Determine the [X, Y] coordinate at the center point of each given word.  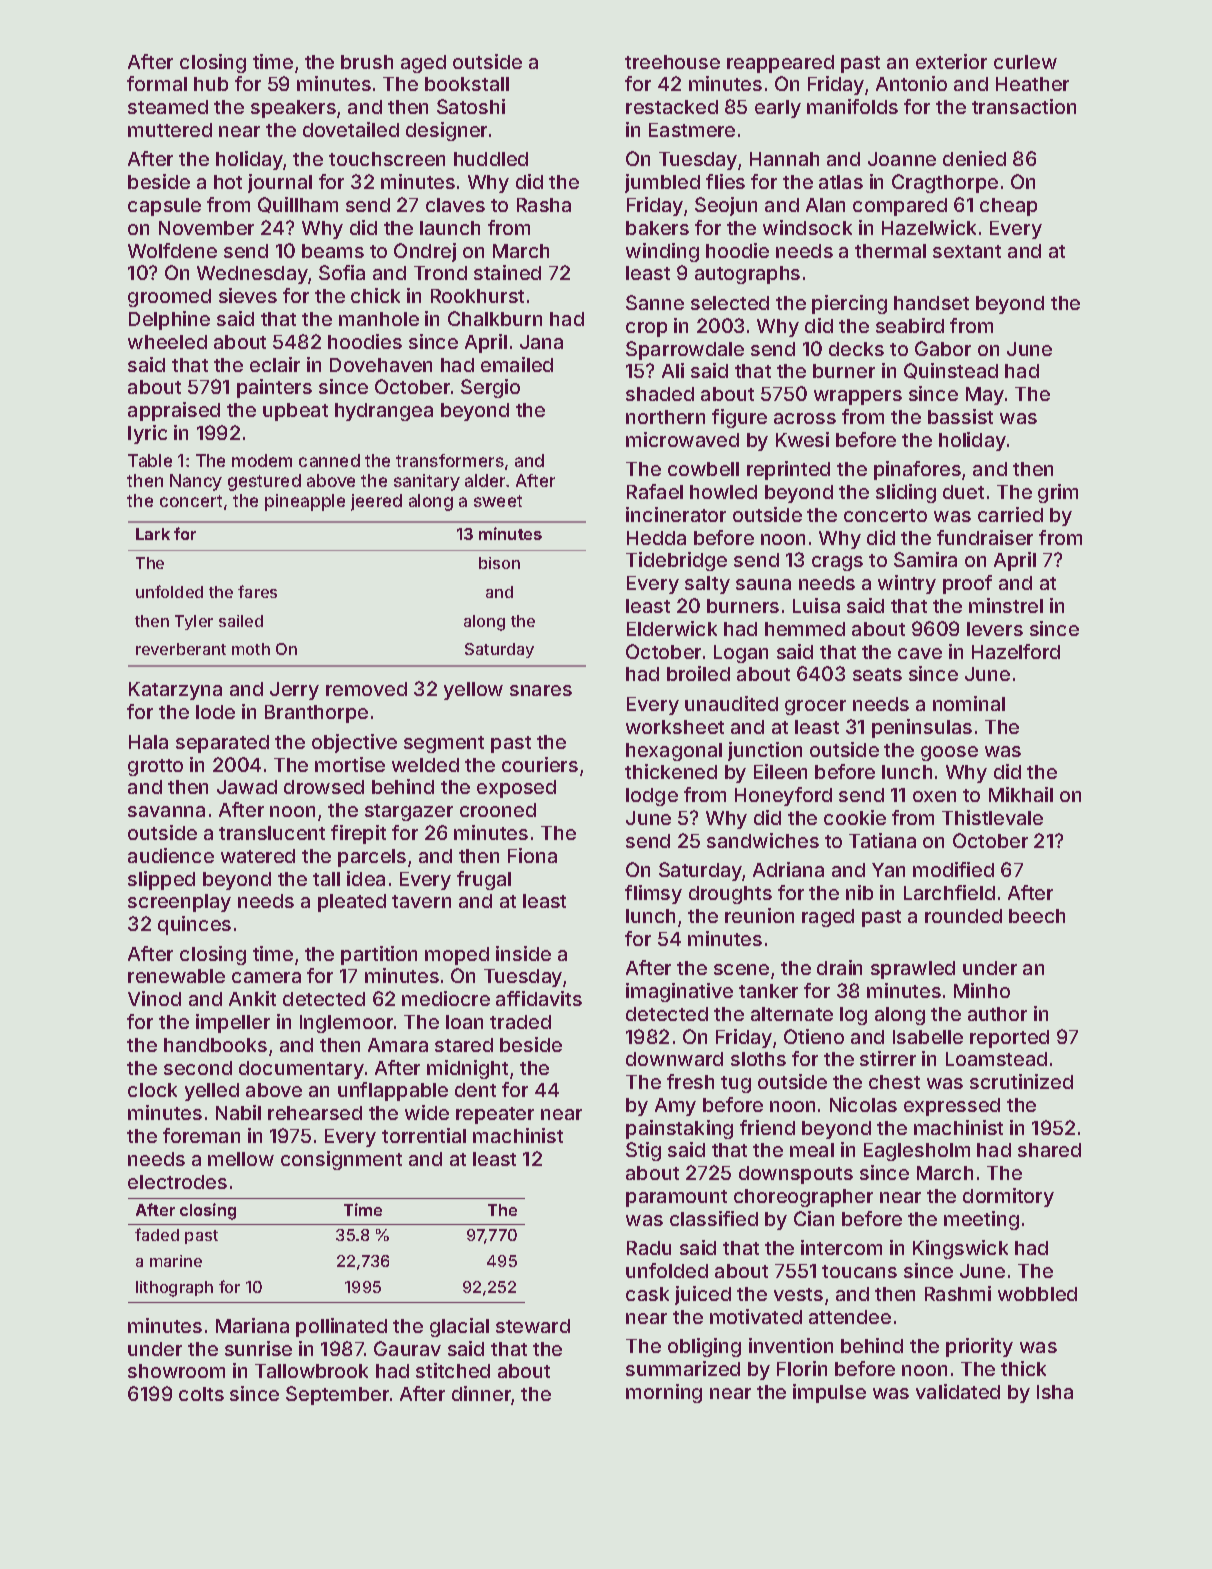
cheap [1008, 207]
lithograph [174, 1289]
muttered [170, 130]
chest [894, 1082]
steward [533, 1326]
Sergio [490, 388]
